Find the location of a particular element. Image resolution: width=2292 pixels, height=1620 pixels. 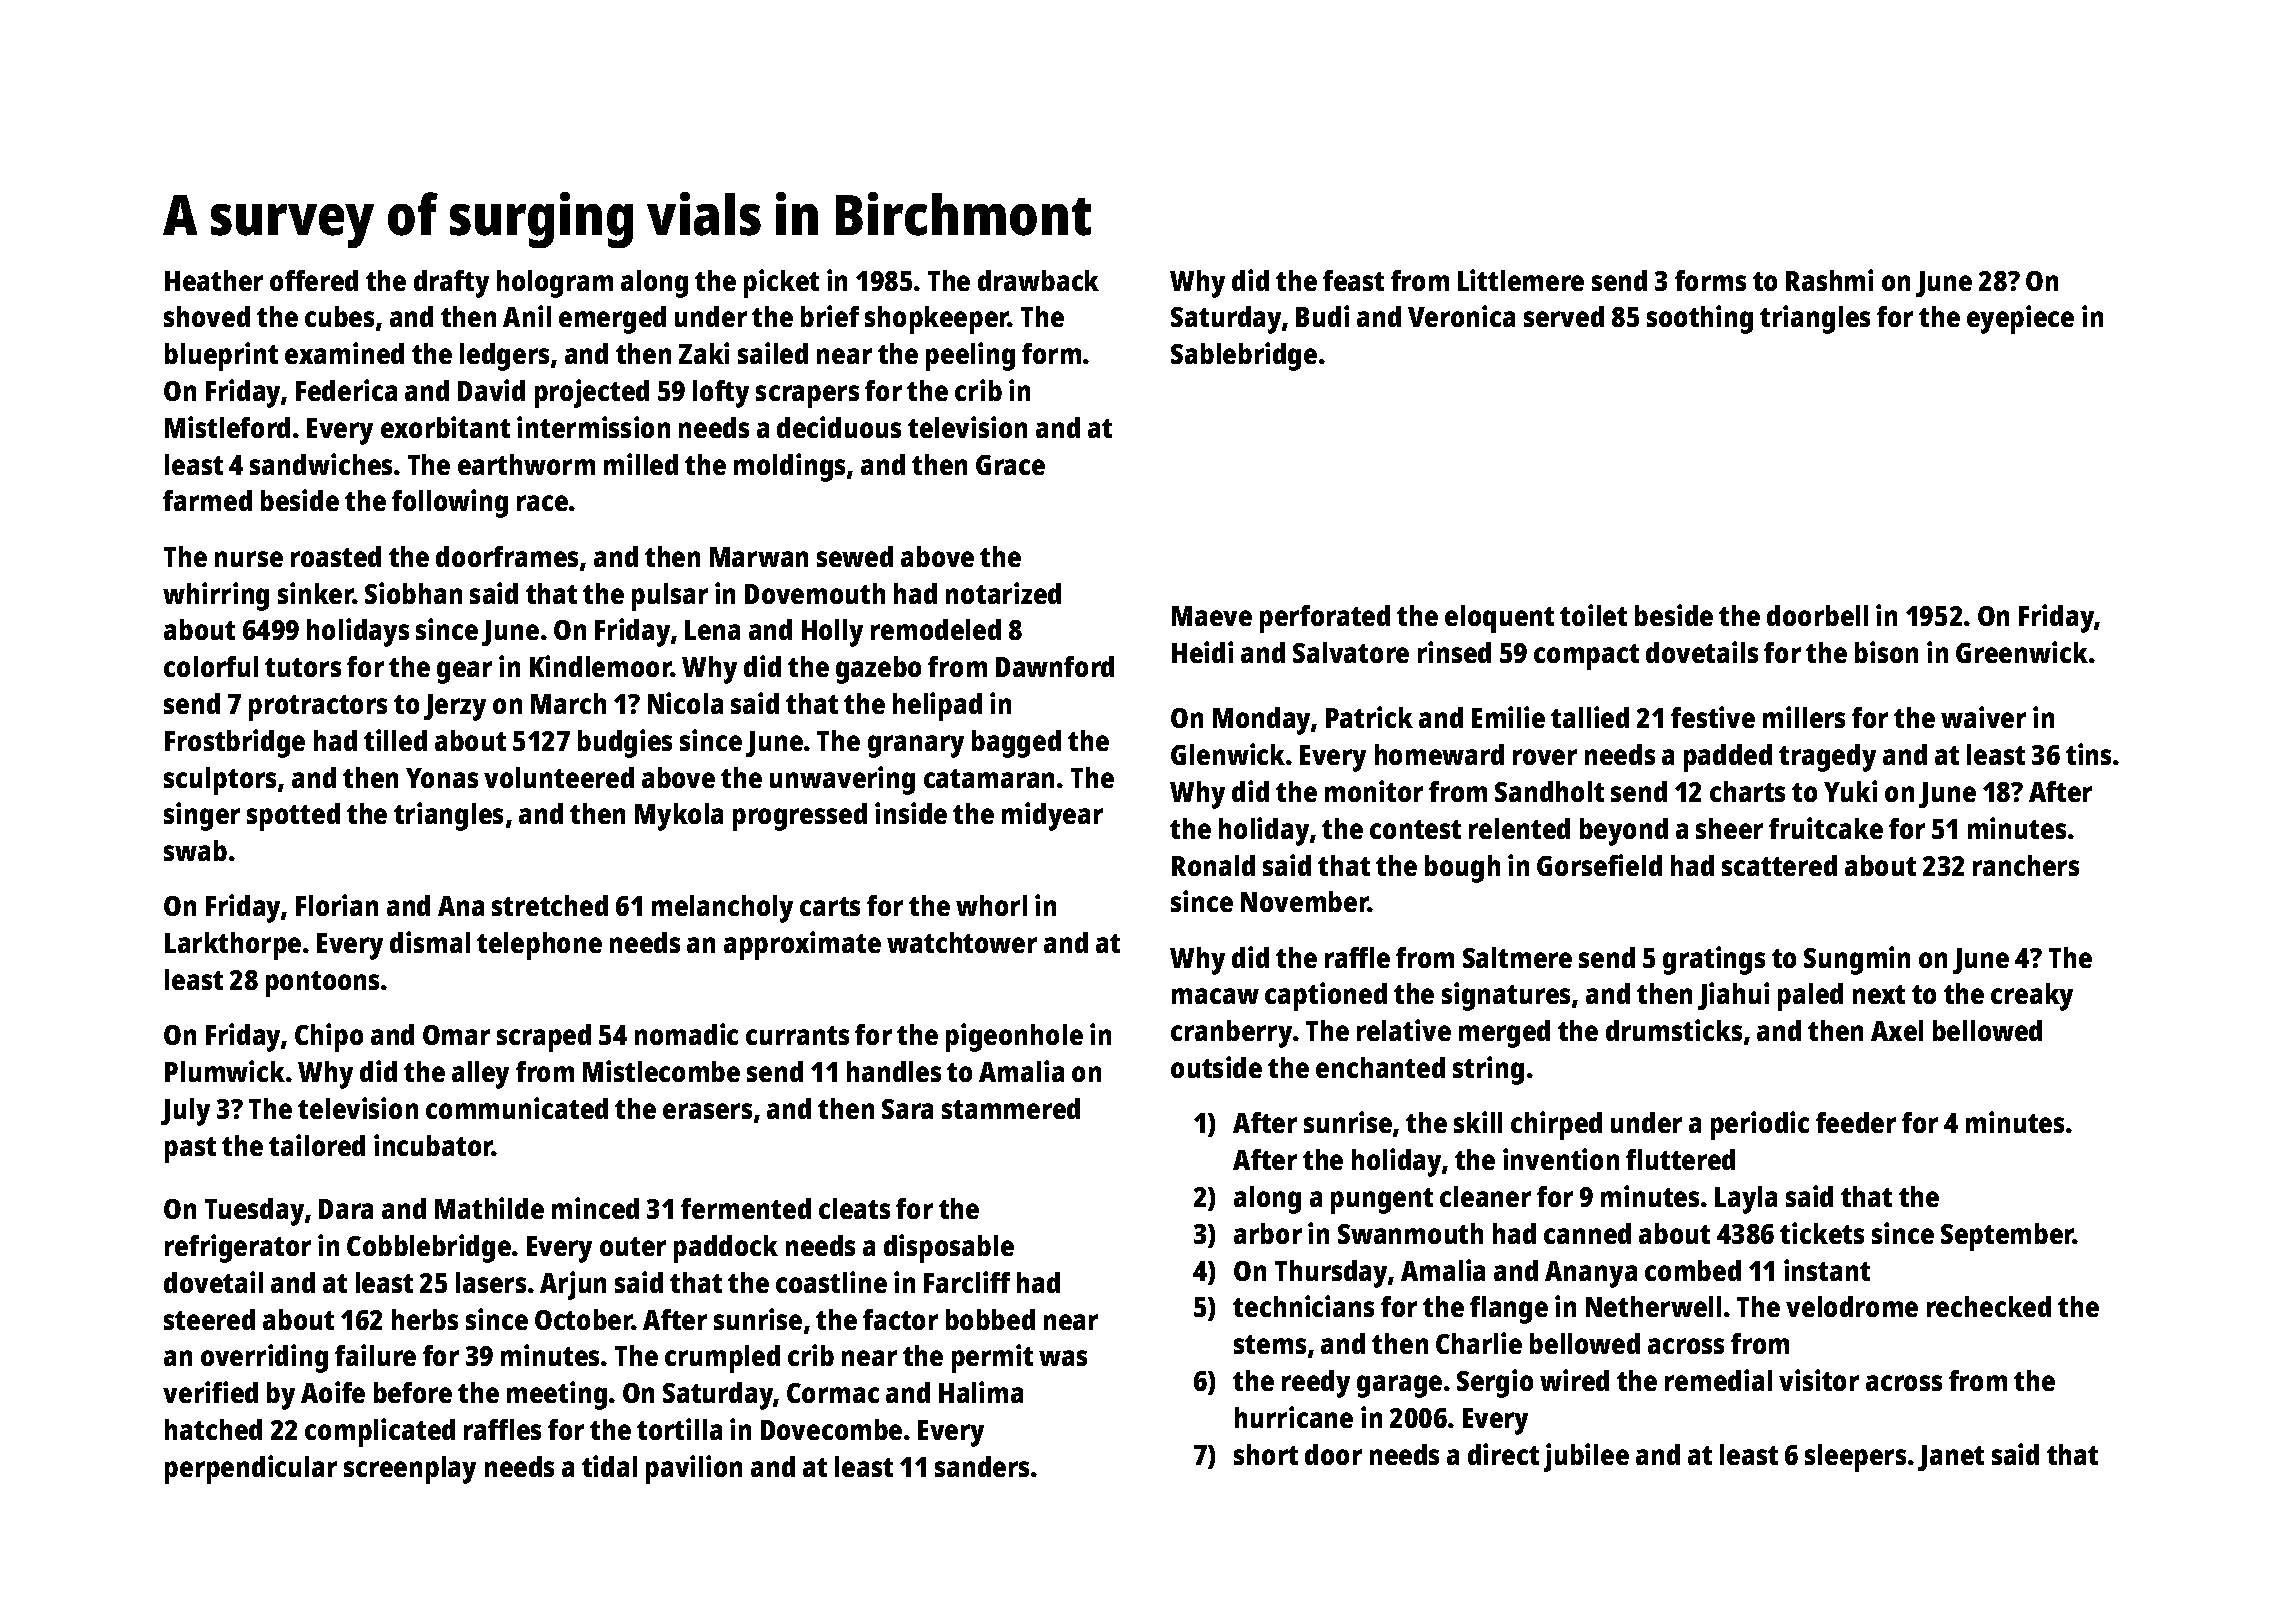

Cobblebridge is located at coordinates (429, 1248).
